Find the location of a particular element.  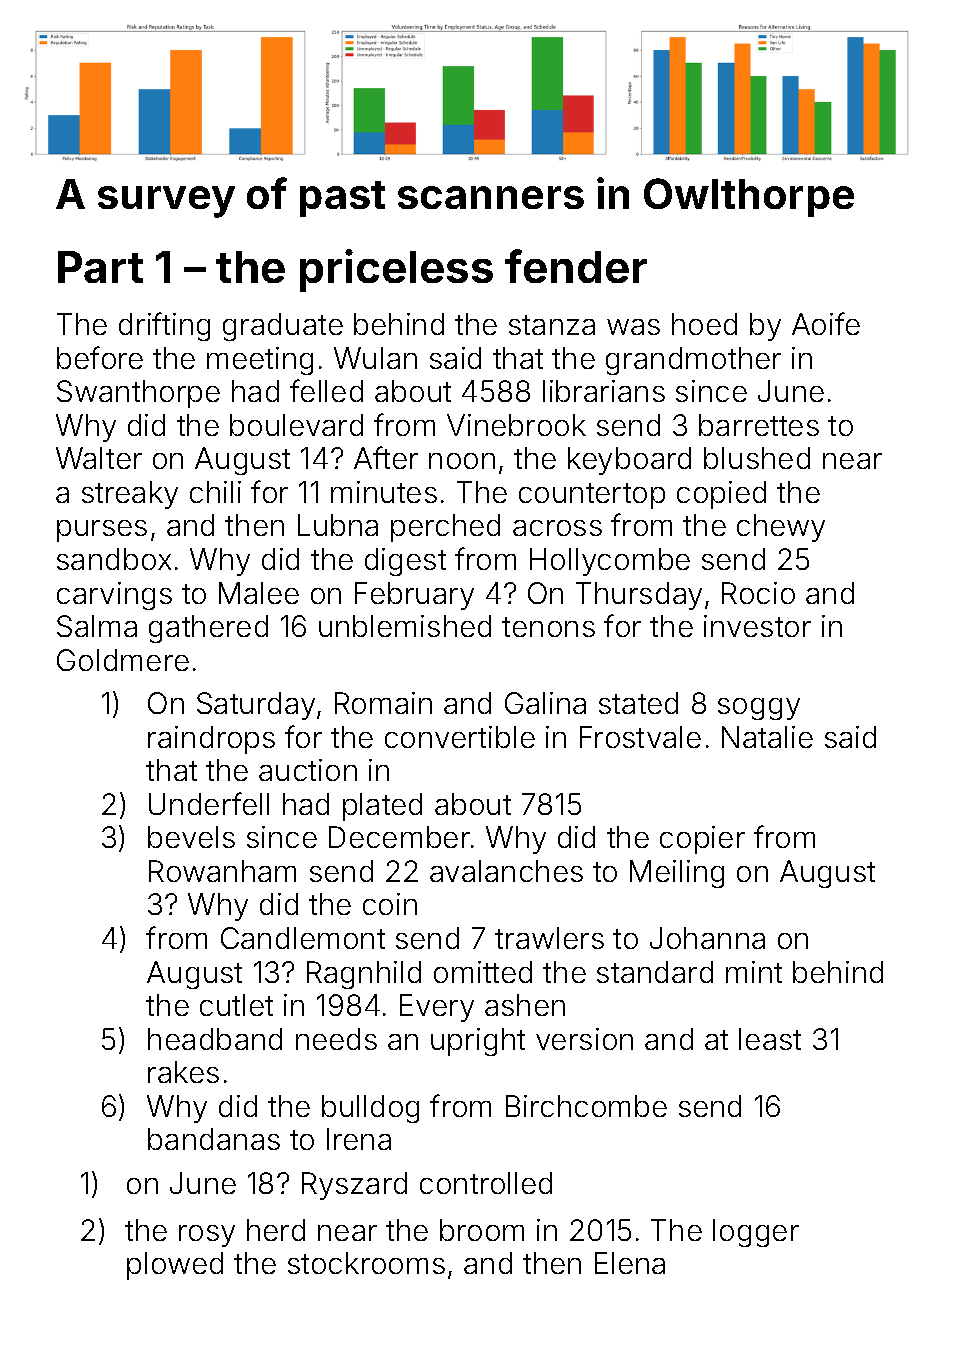

soggy is located at coordinates (759, 709).
